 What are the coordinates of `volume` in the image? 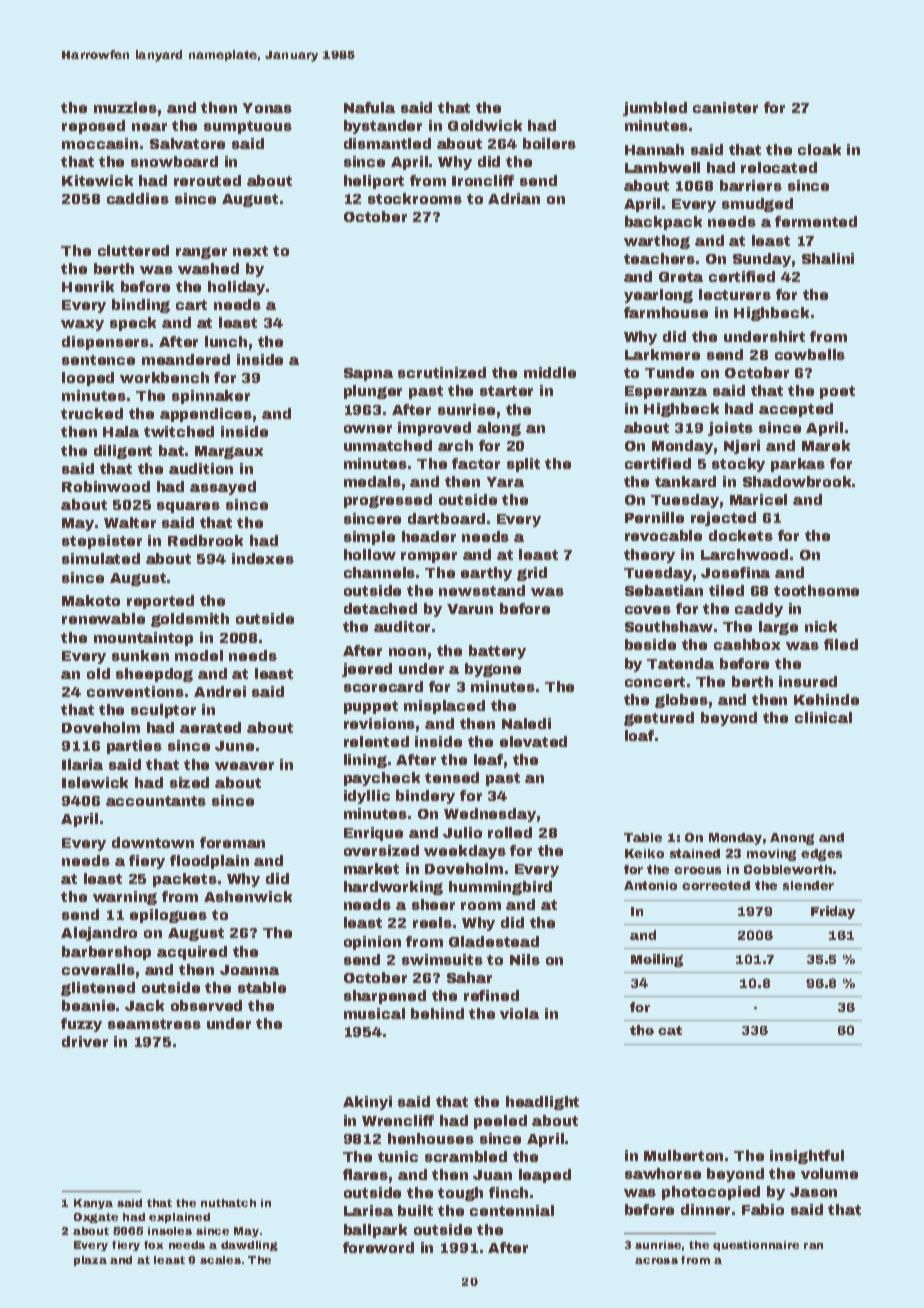 It's located at (829, 1173).
